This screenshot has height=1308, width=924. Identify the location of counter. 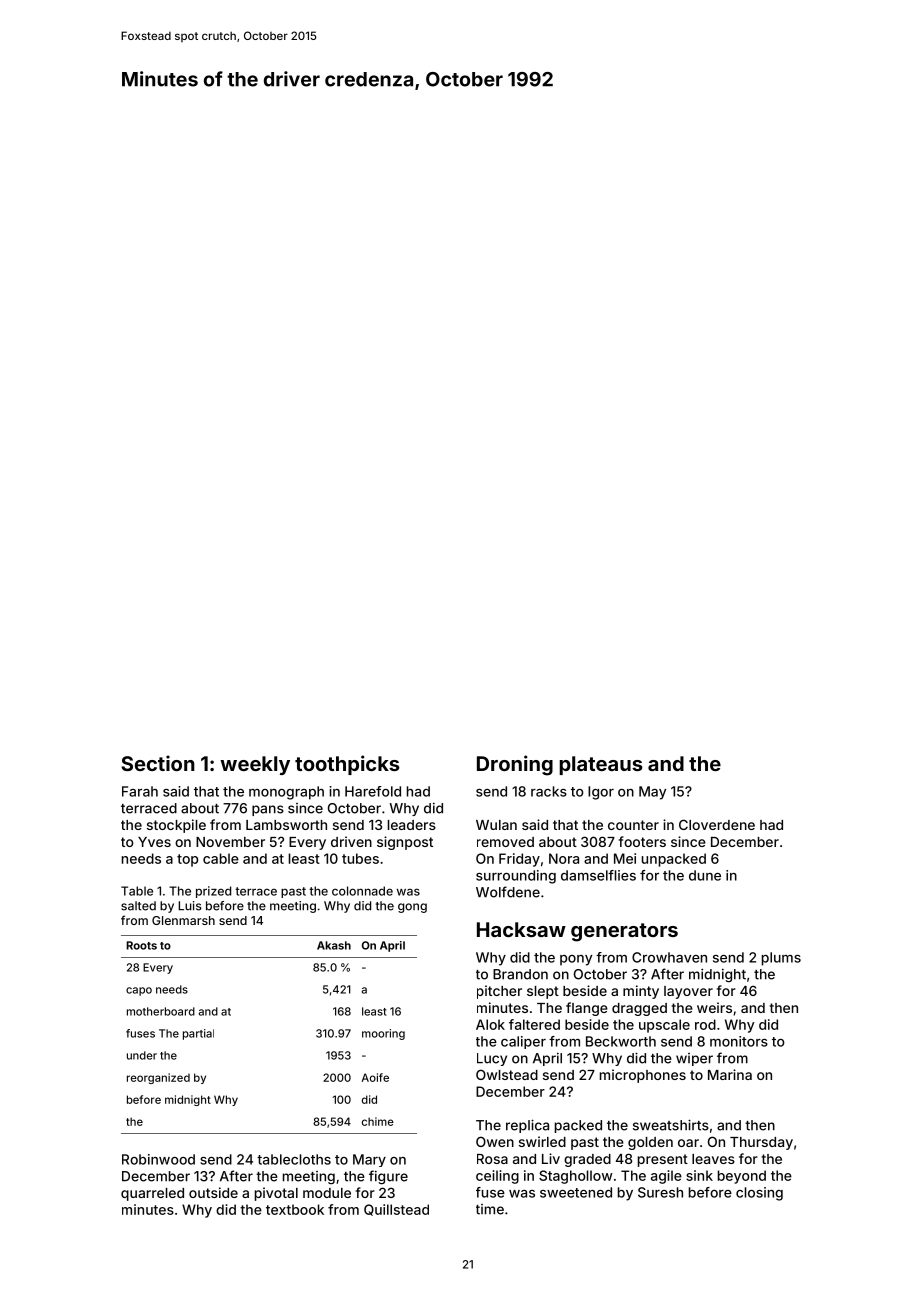
(633, 825).
